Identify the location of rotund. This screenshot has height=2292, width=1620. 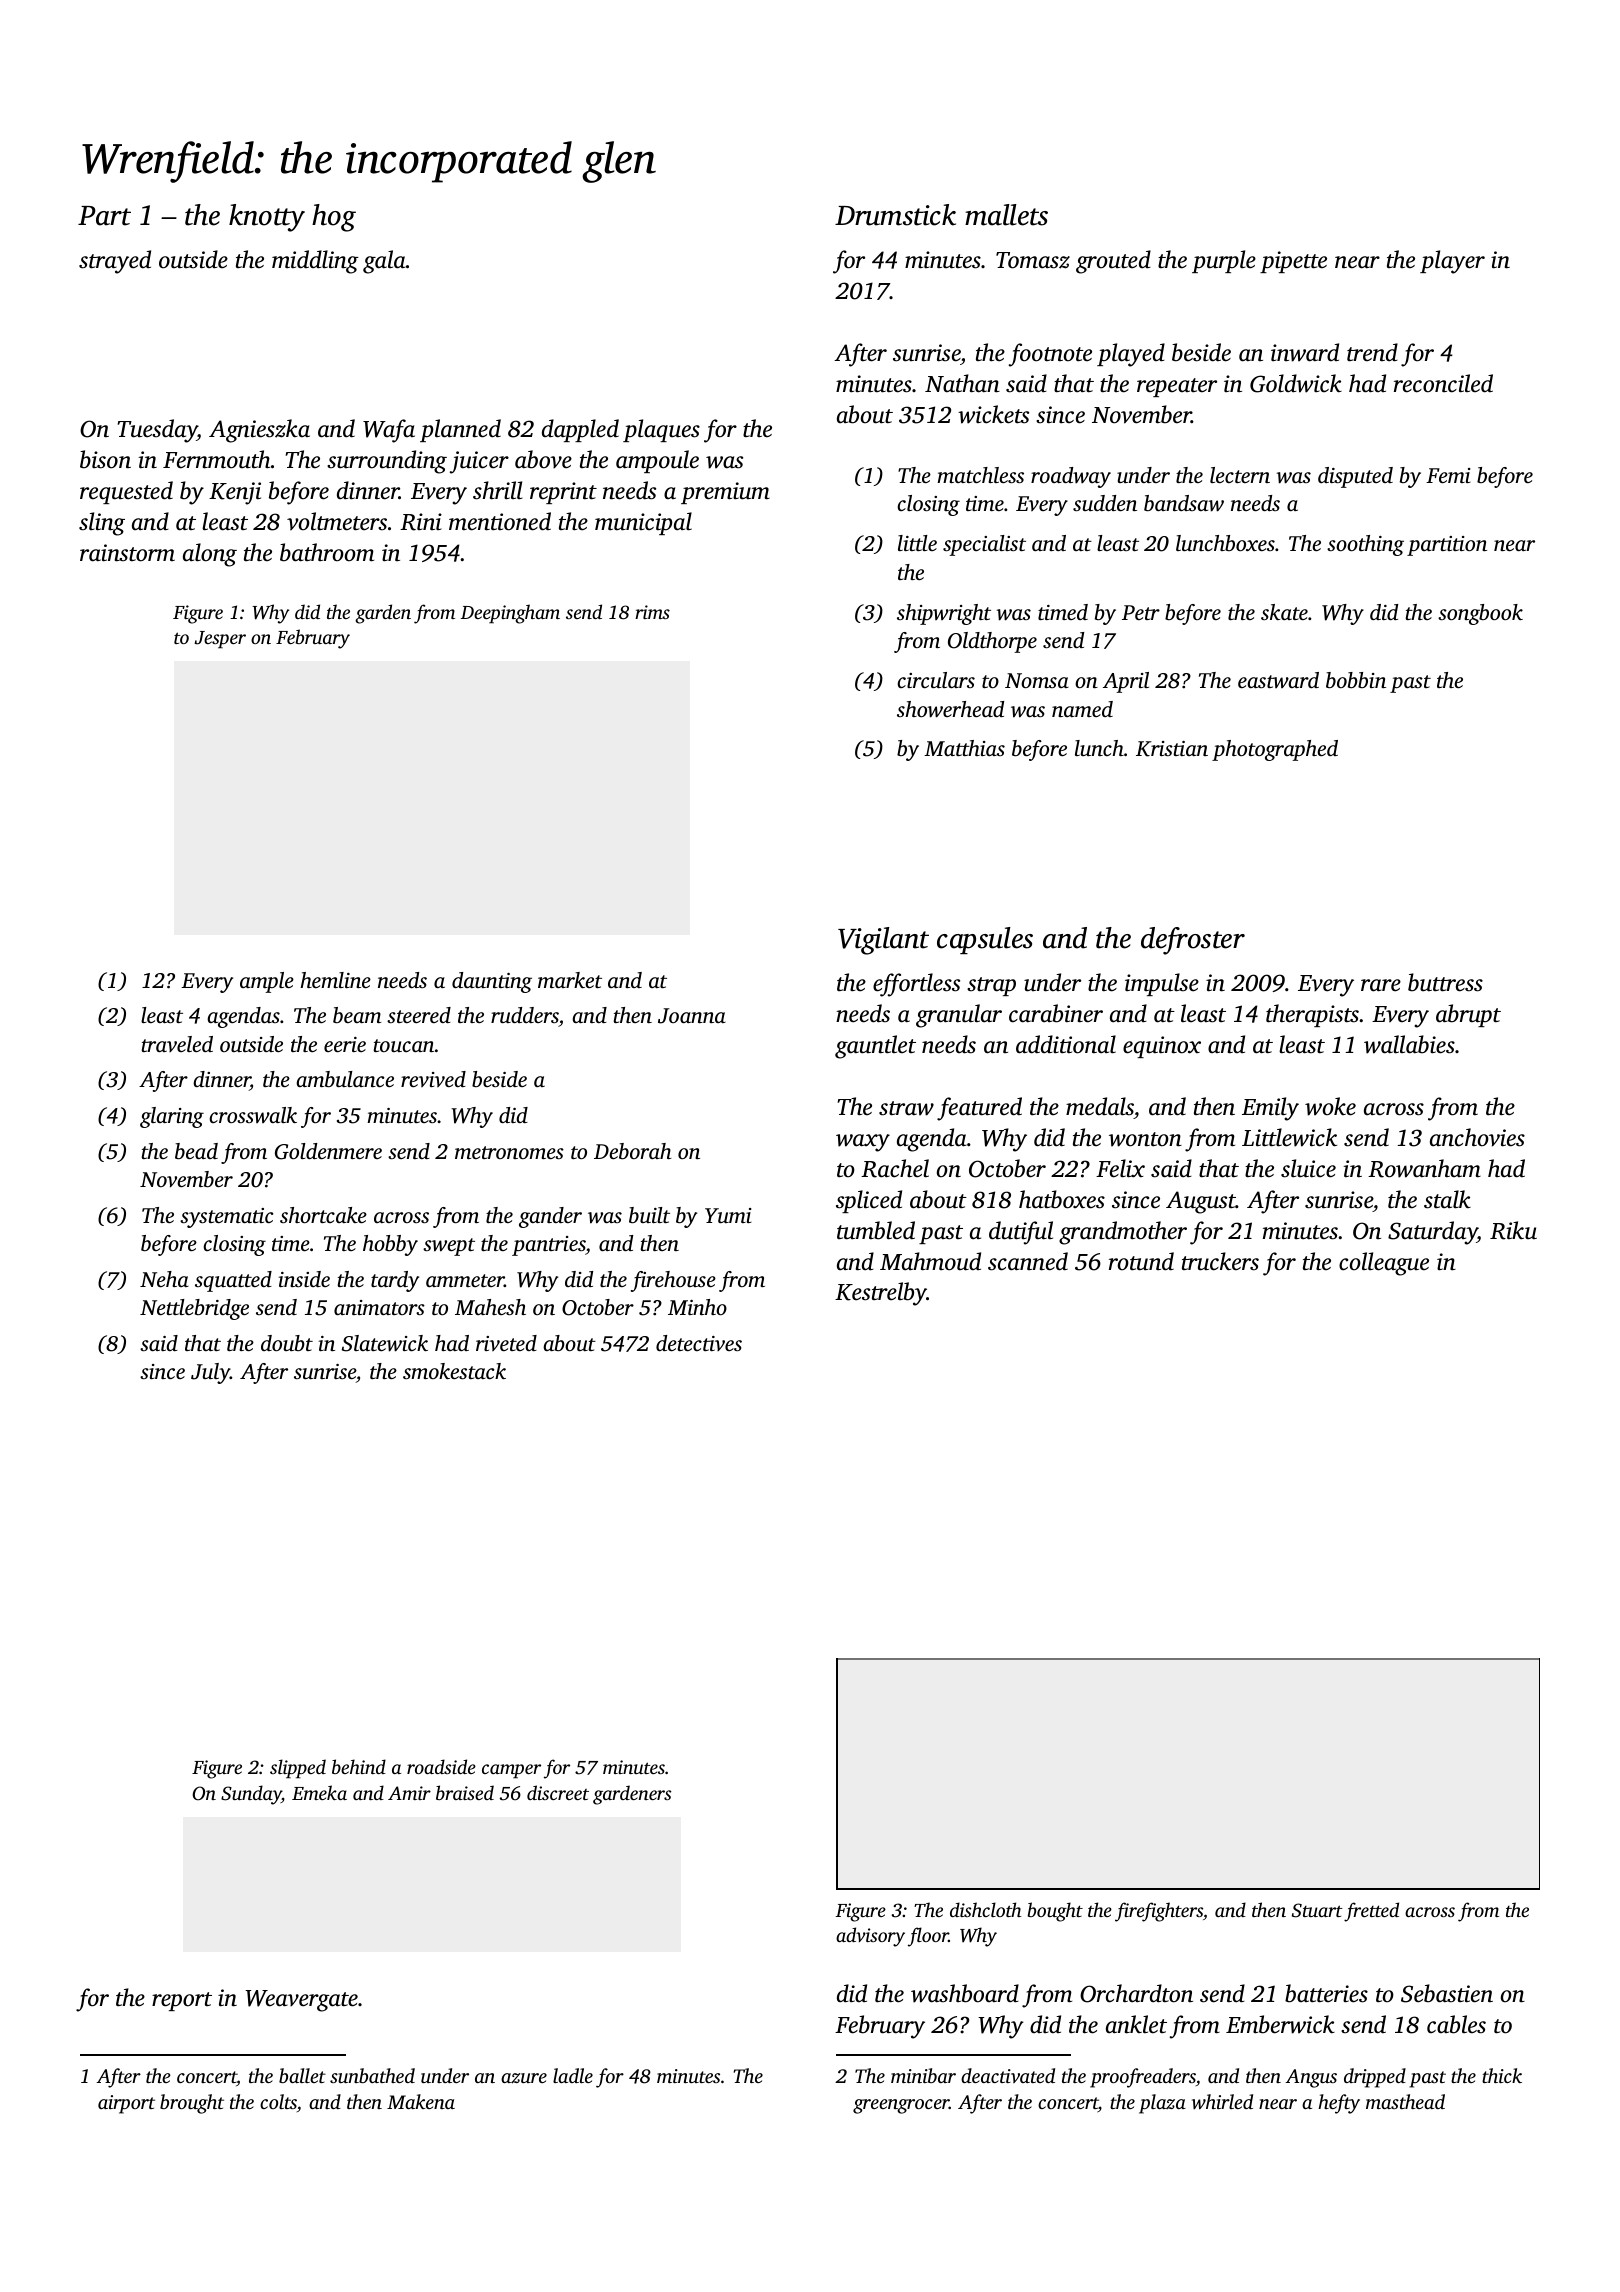
(1141, 1261).
